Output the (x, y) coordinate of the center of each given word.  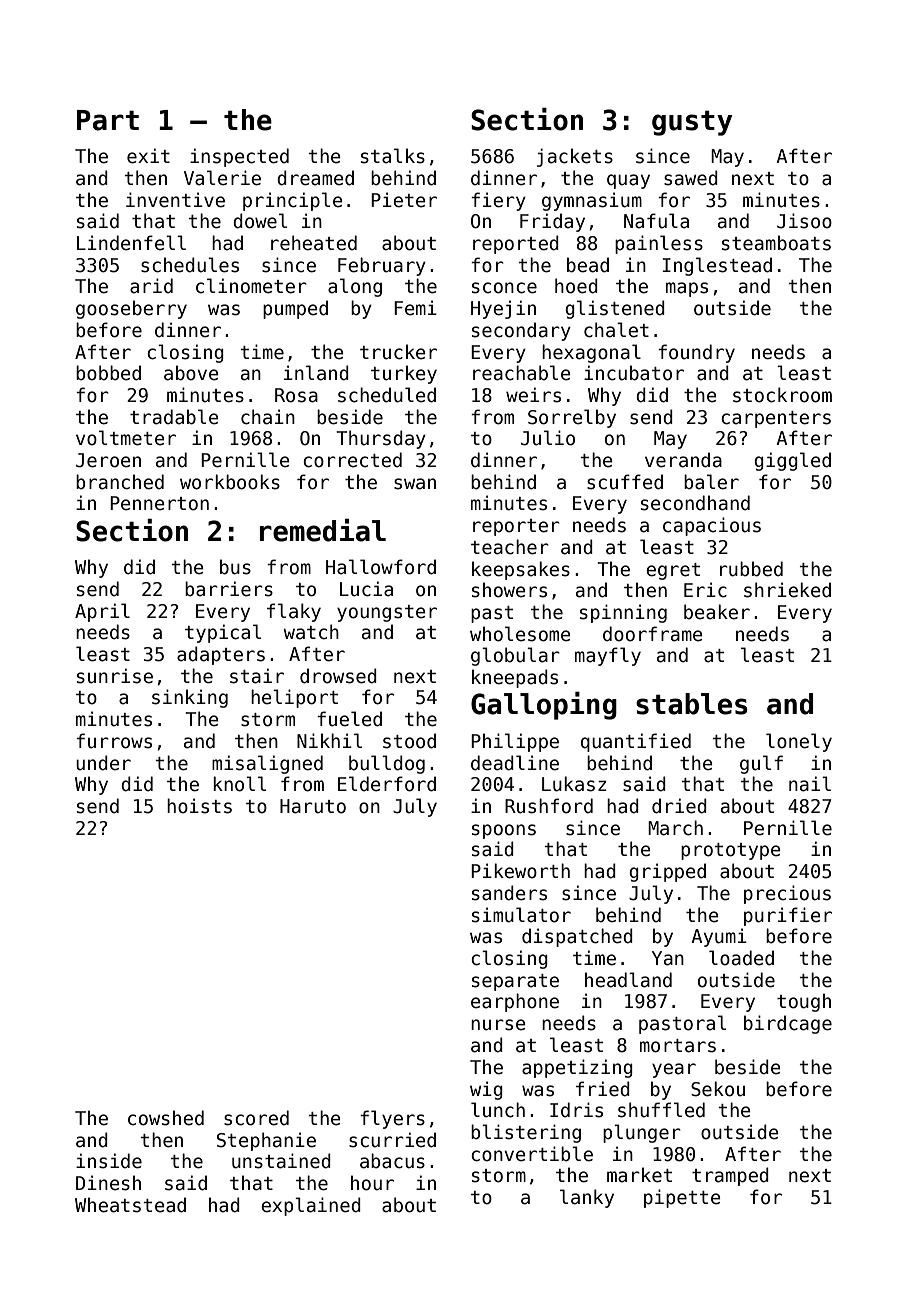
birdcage (788, 1024)
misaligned (267, 764)
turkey (404, 374)
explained (311, 1206)
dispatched (577, 937)
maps (687, 289)
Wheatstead (130, 1205)
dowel (260, 221)
